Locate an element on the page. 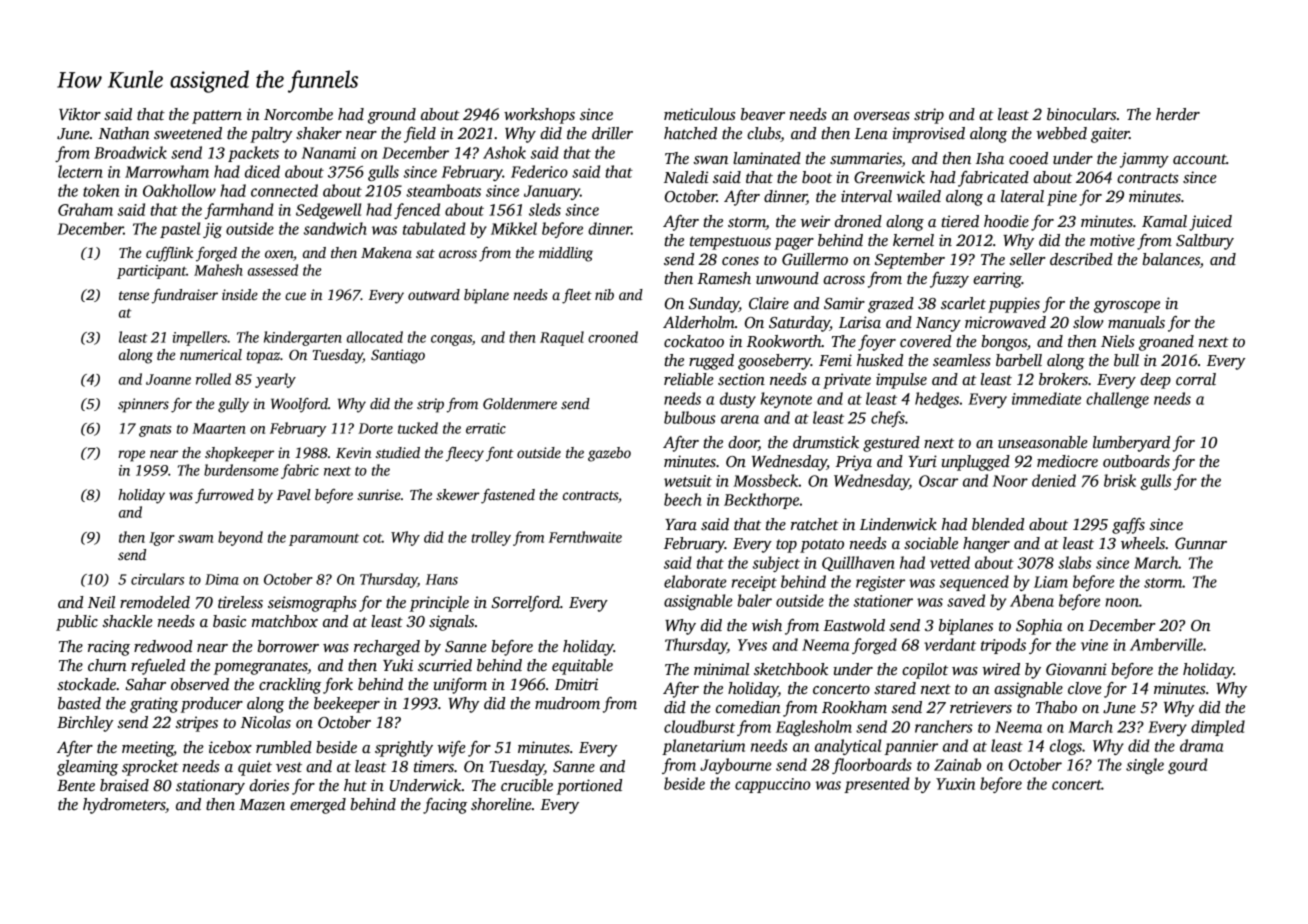 This image has width=1308, height=924. beaver is located at coordinates (763, 114).
